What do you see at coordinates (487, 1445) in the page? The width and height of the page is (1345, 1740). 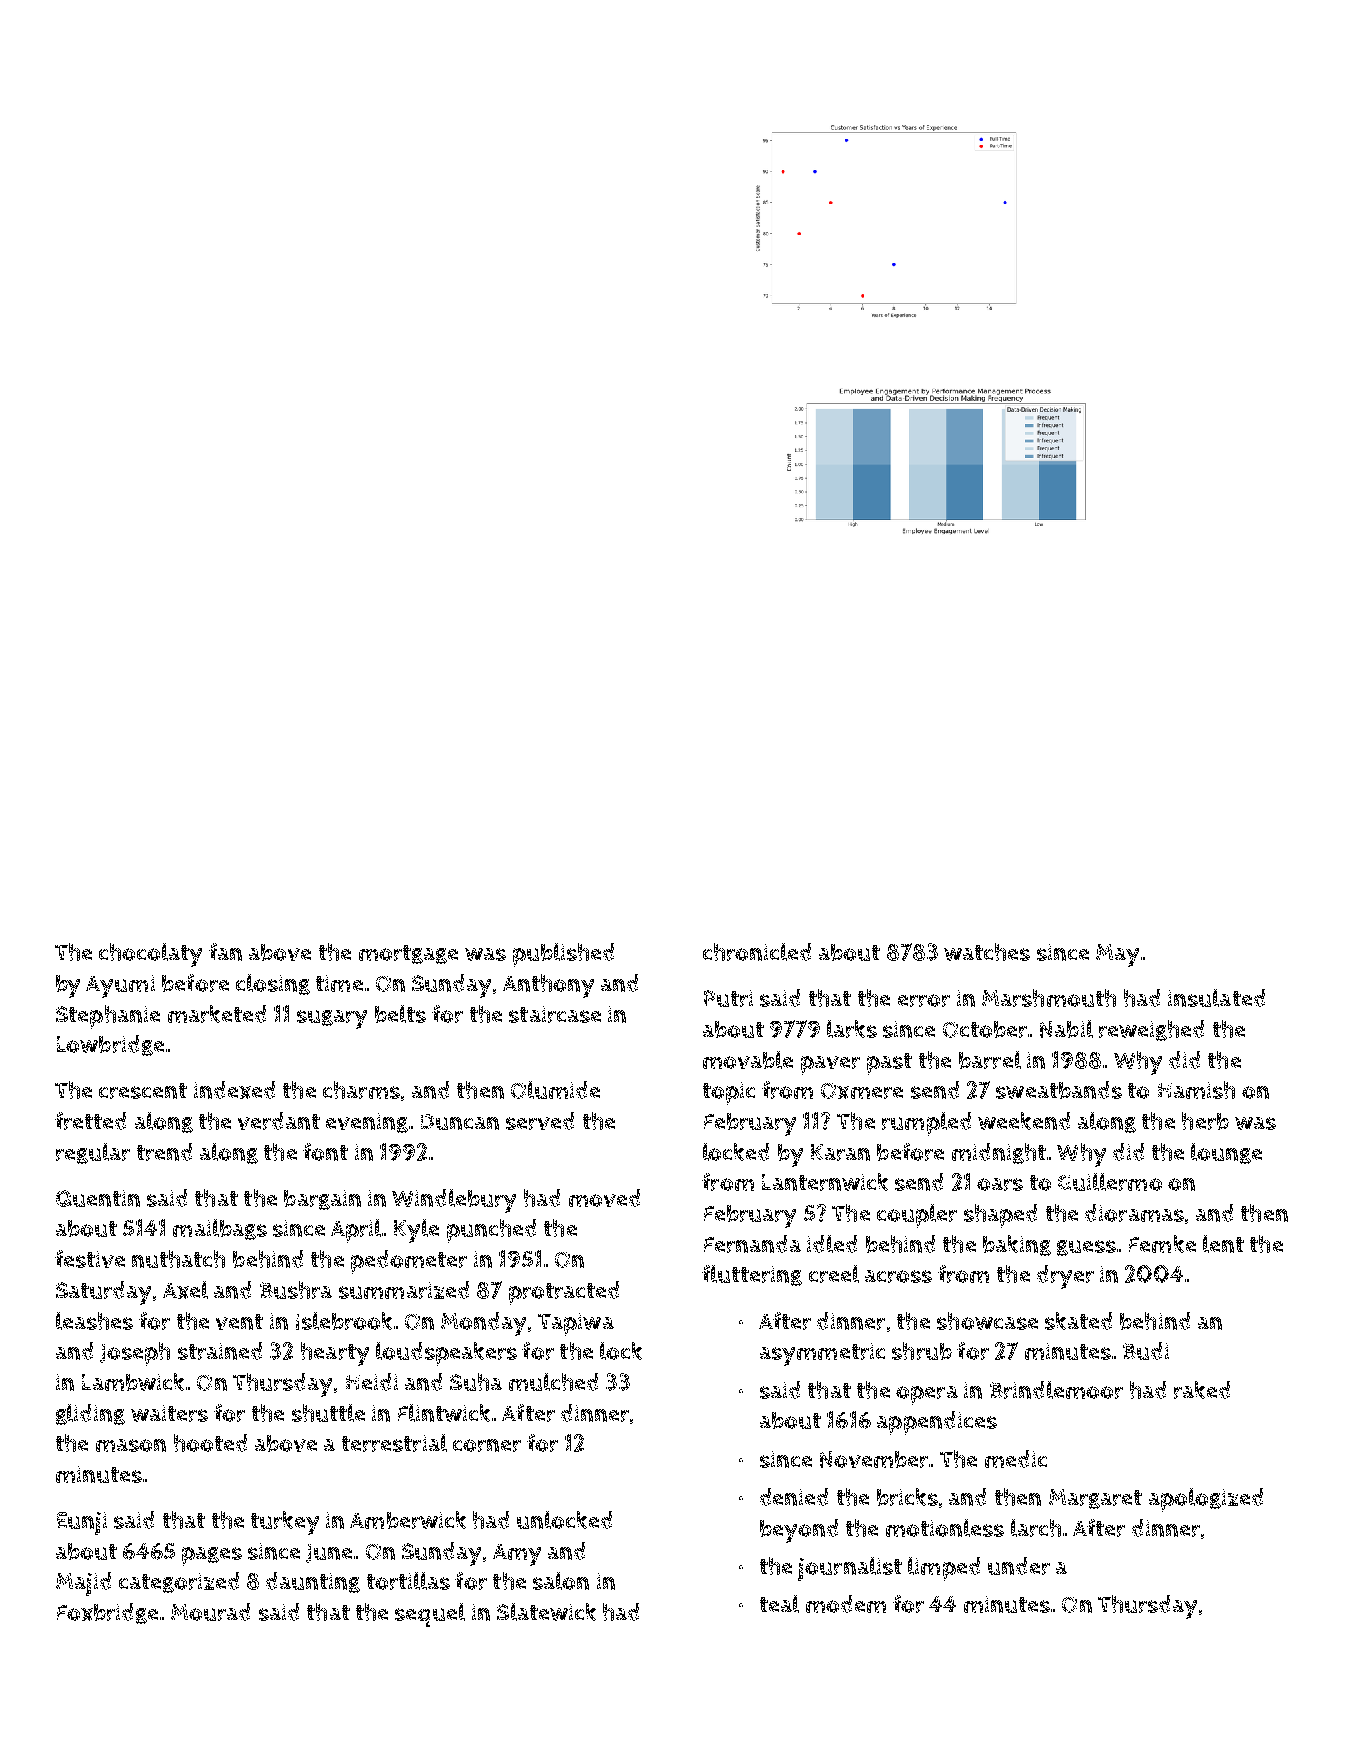 I see `corner` at bounding box center [487, 1445].
